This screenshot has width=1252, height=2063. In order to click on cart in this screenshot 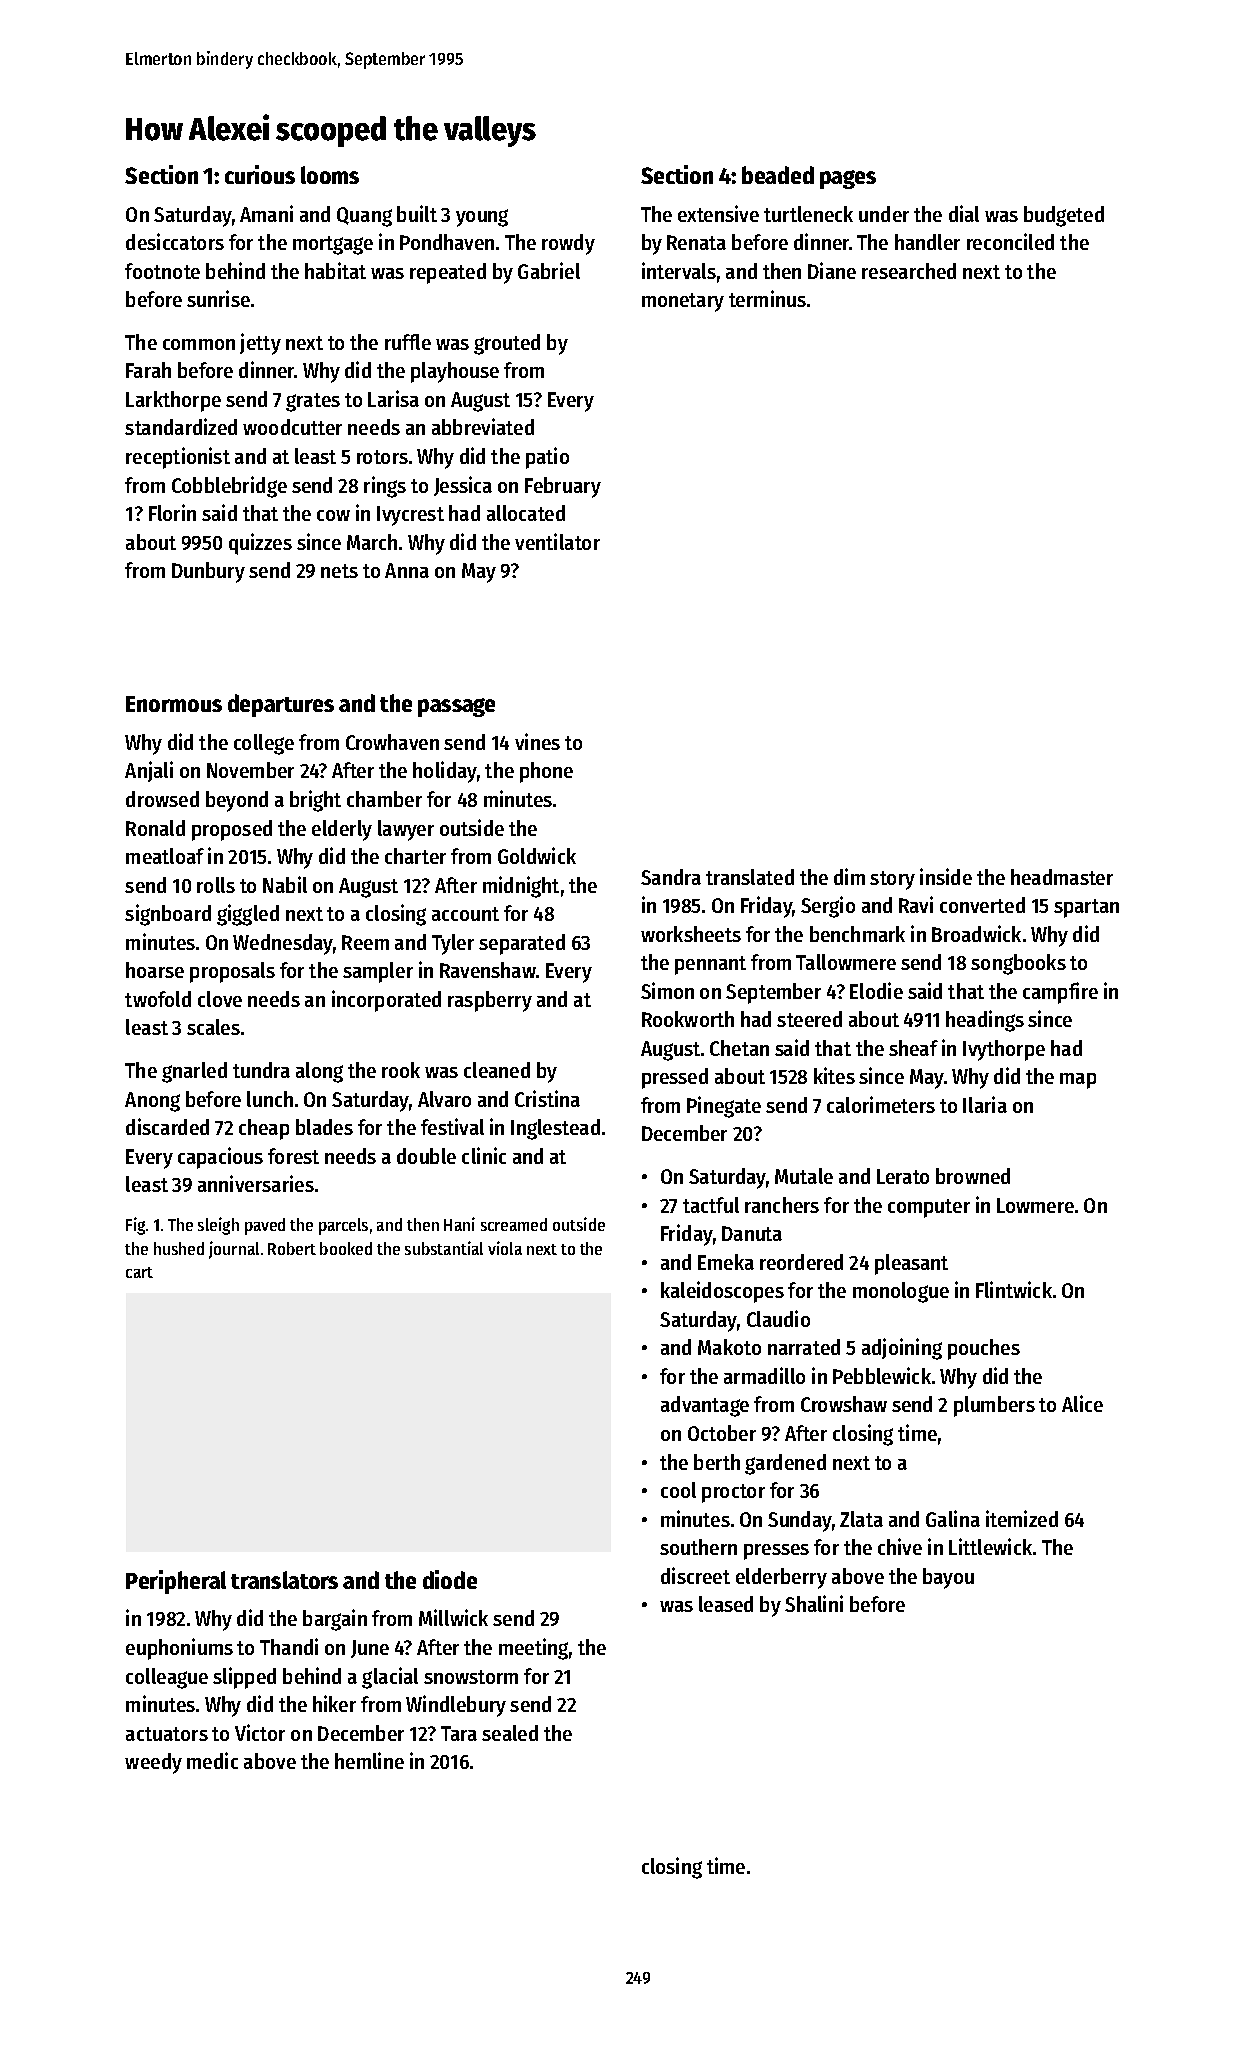, I will do `click(139, 1272)`.
